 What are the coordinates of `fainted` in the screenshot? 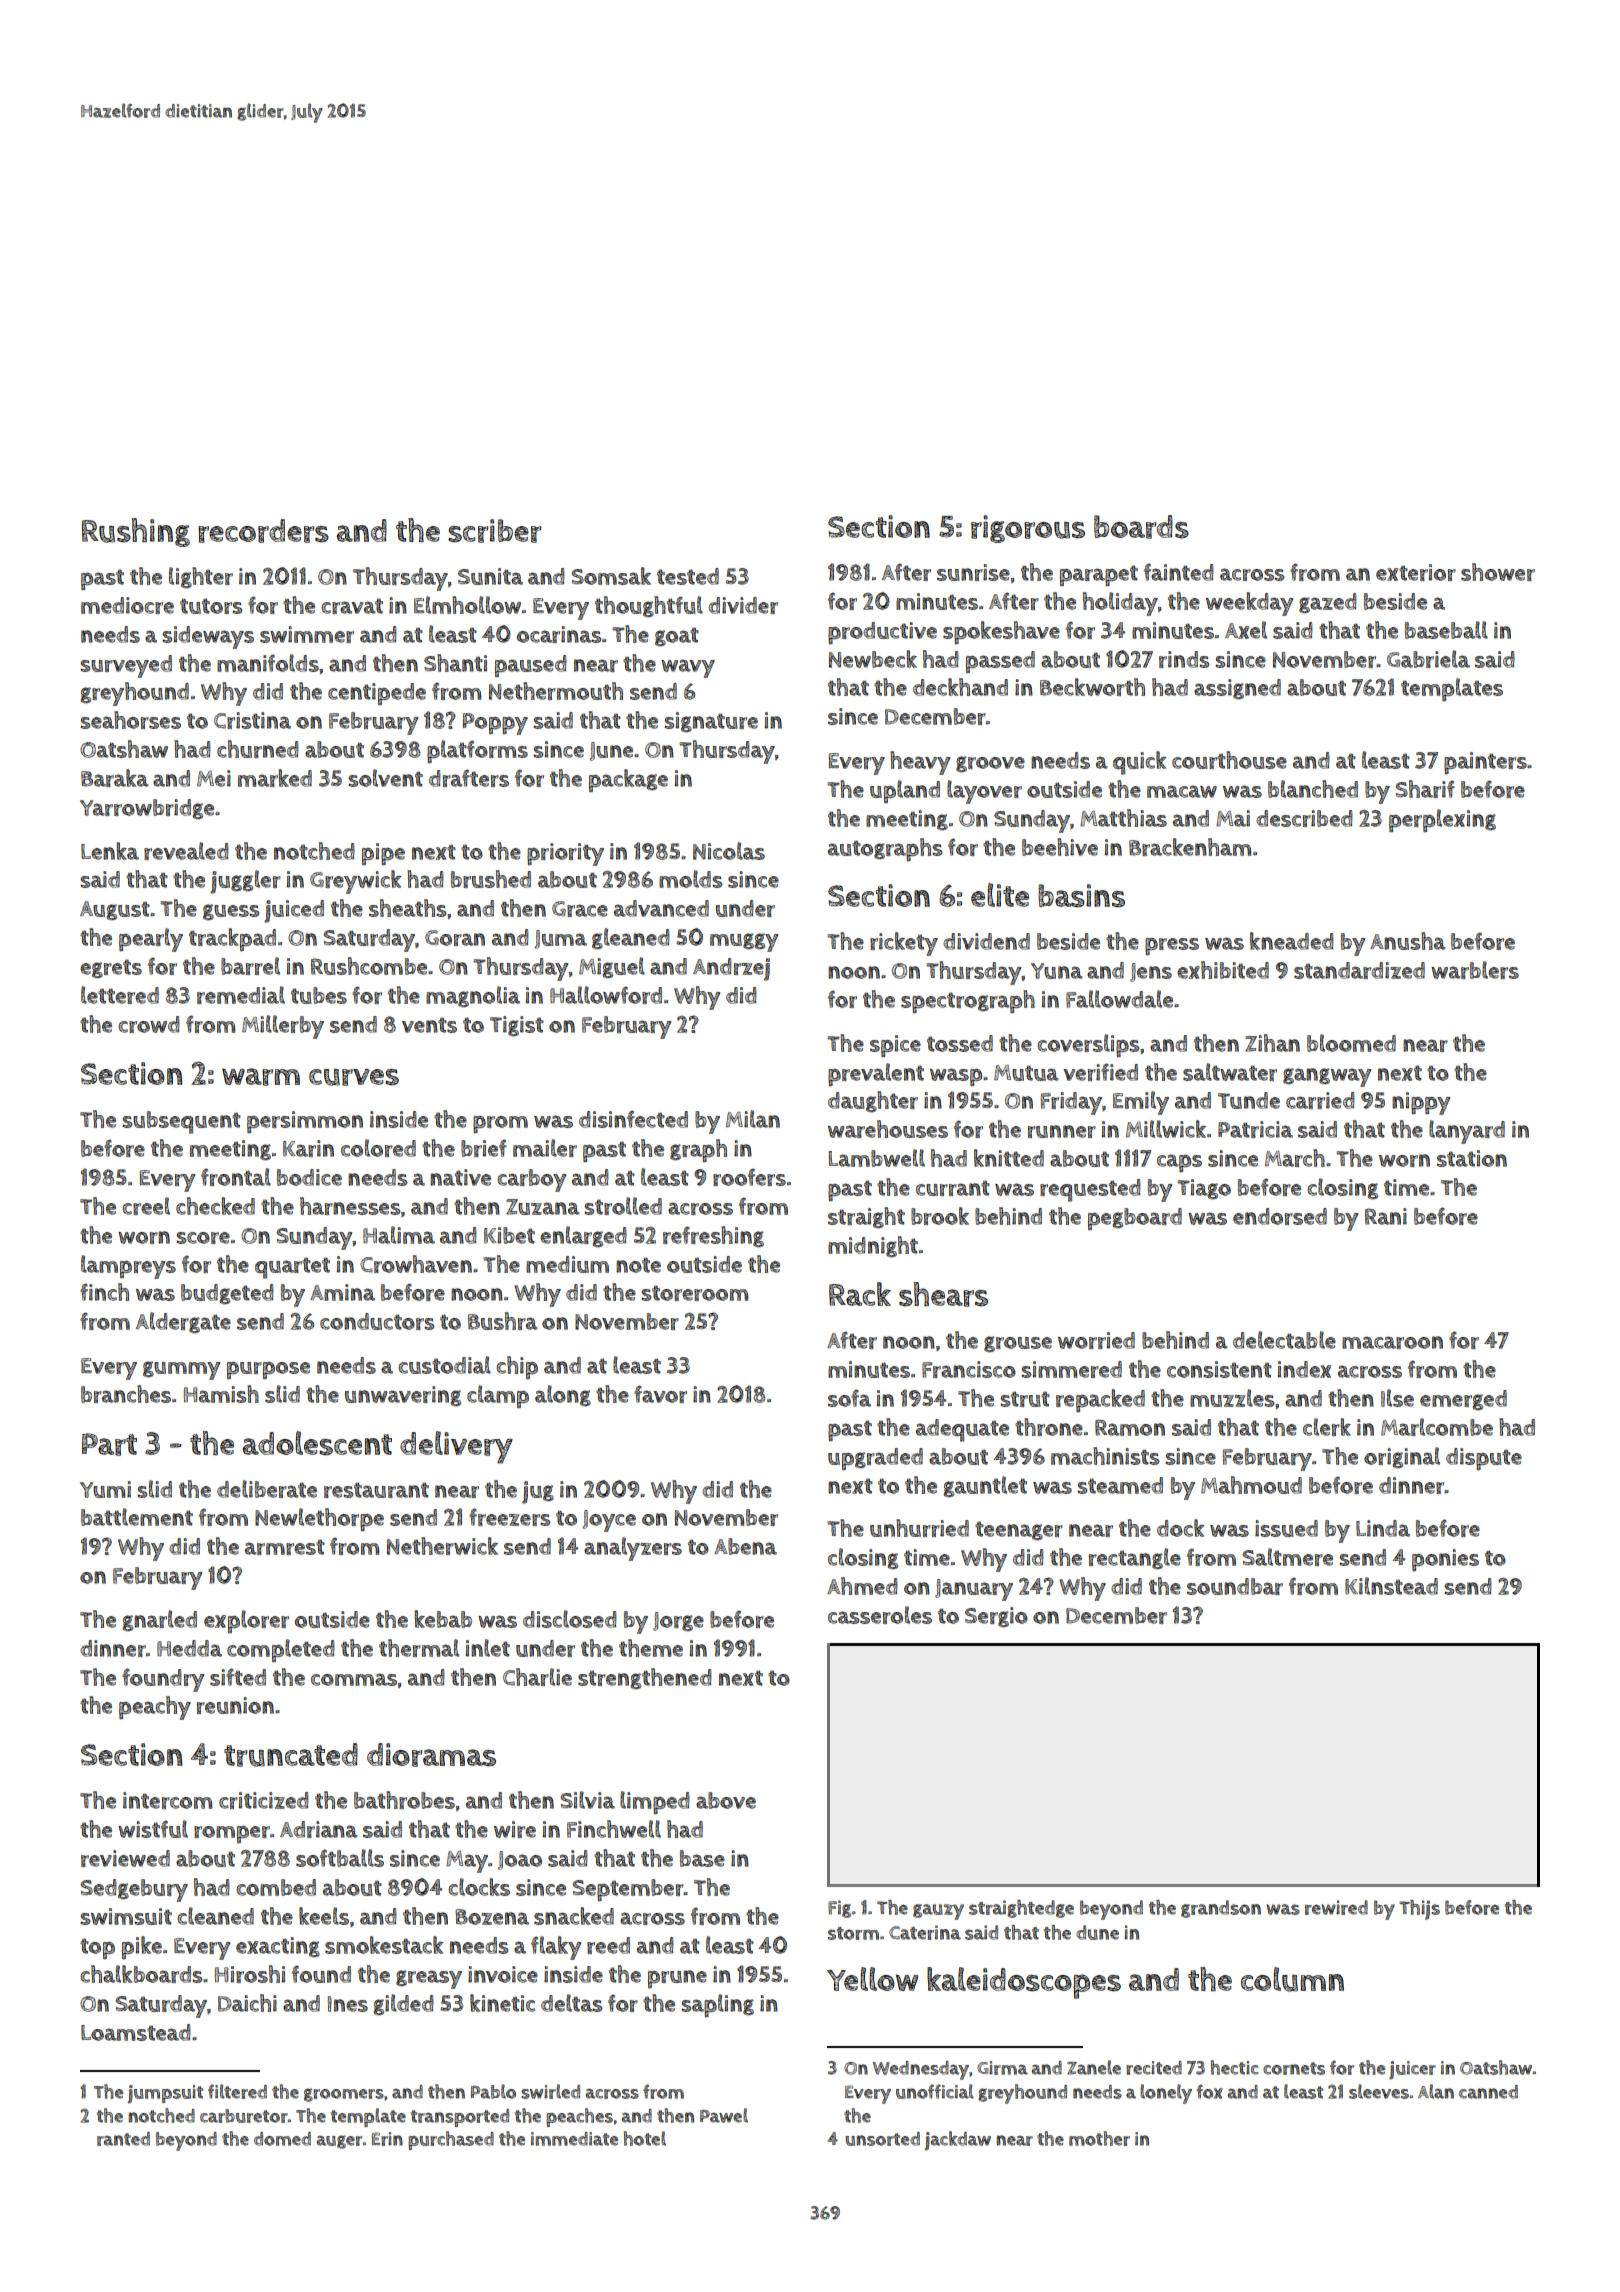 It's located at (1179, 572).
